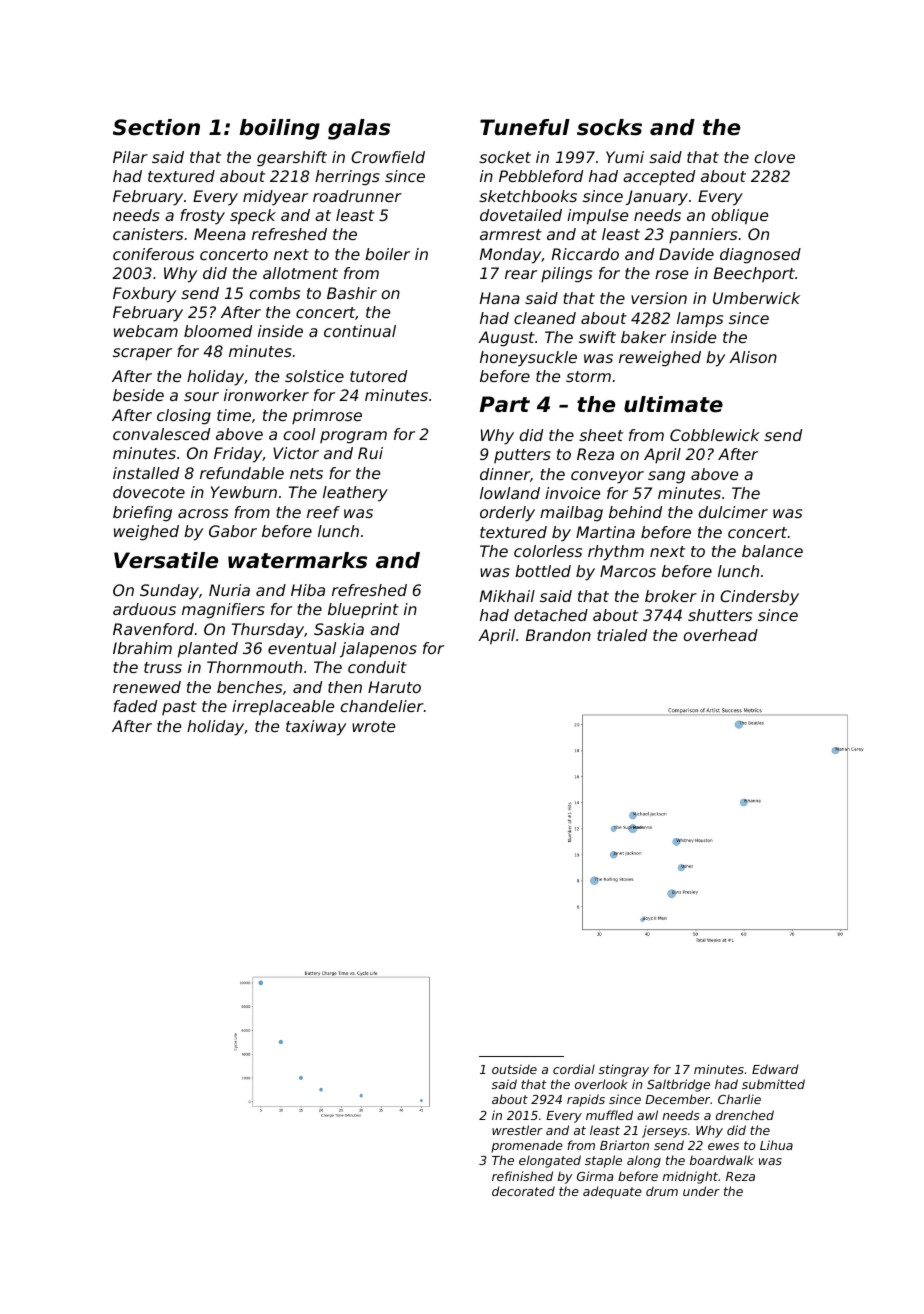  Describe the element at coordinates (775, 157) in the screenshot. I see `clove` at that location.
